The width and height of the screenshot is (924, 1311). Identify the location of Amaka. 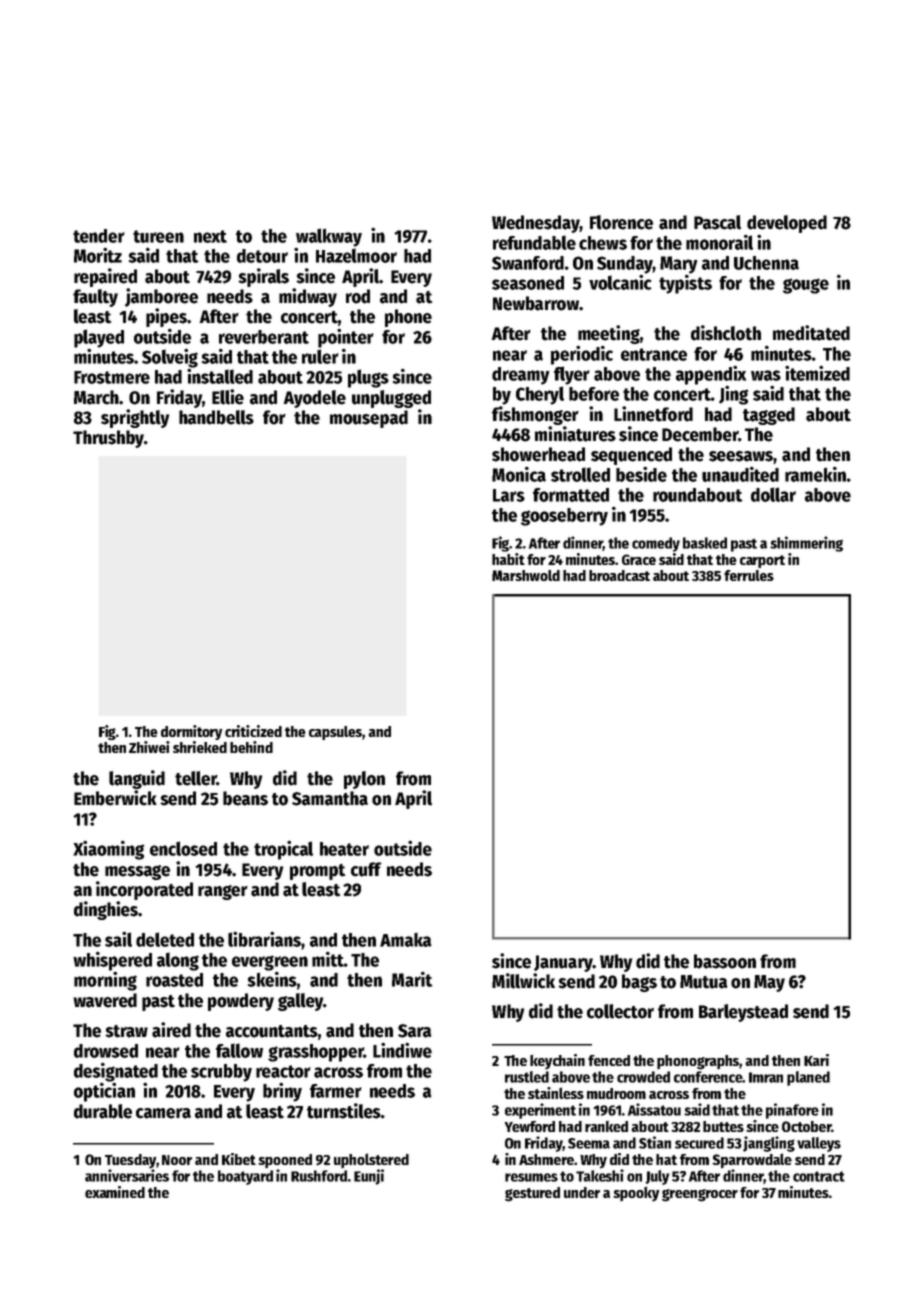
(406, 940).
